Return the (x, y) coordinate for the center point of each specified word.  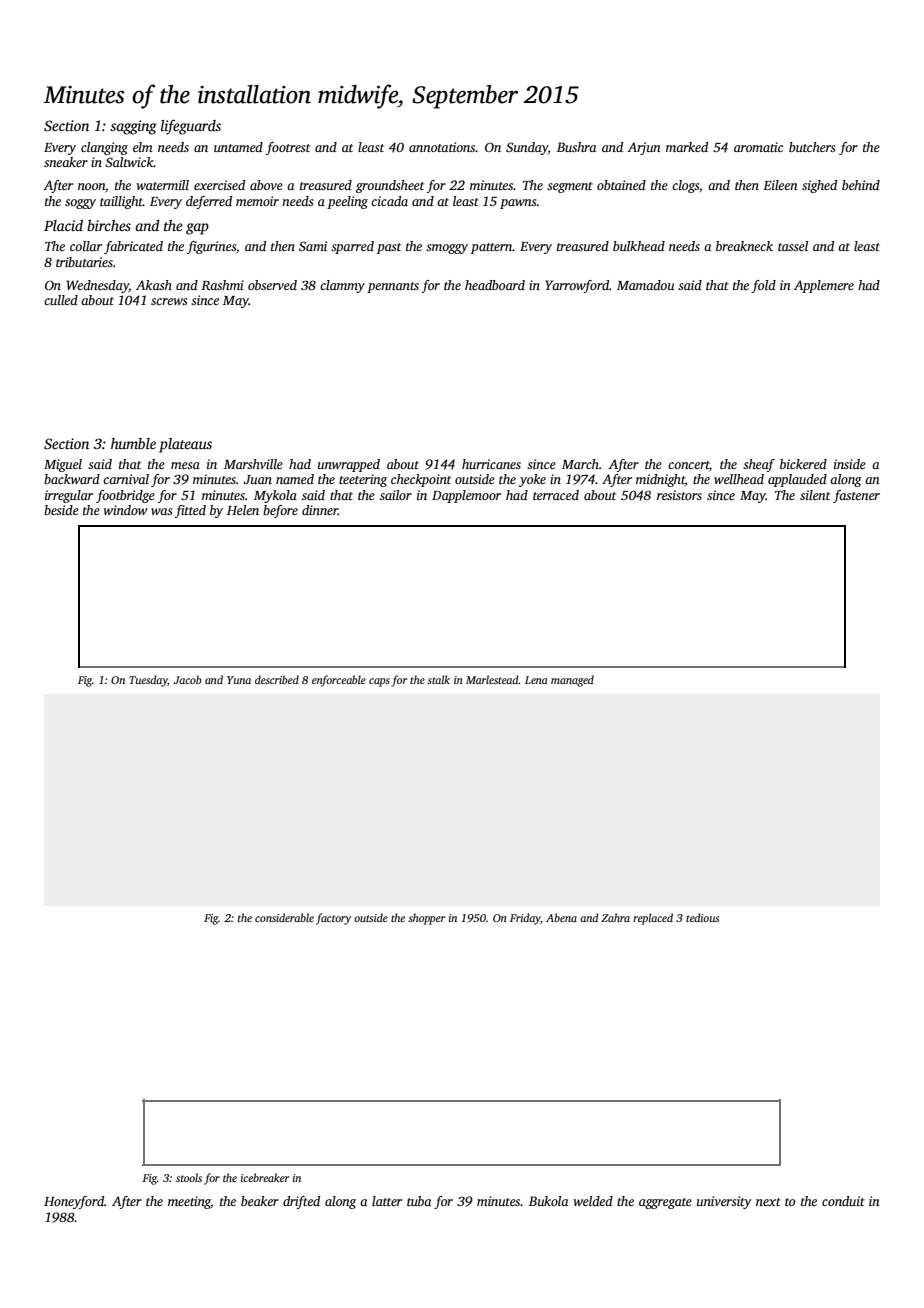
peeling (347, 202)
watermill (162, 185)
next (768, 1202)
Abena (561, 917)
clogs (685, 186)
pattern (491, 248)
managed (572, 681)
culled (61, 300)
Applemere (824, 286)
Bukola (548, 1201)
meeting (189, 1202)
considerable (284, 917)
